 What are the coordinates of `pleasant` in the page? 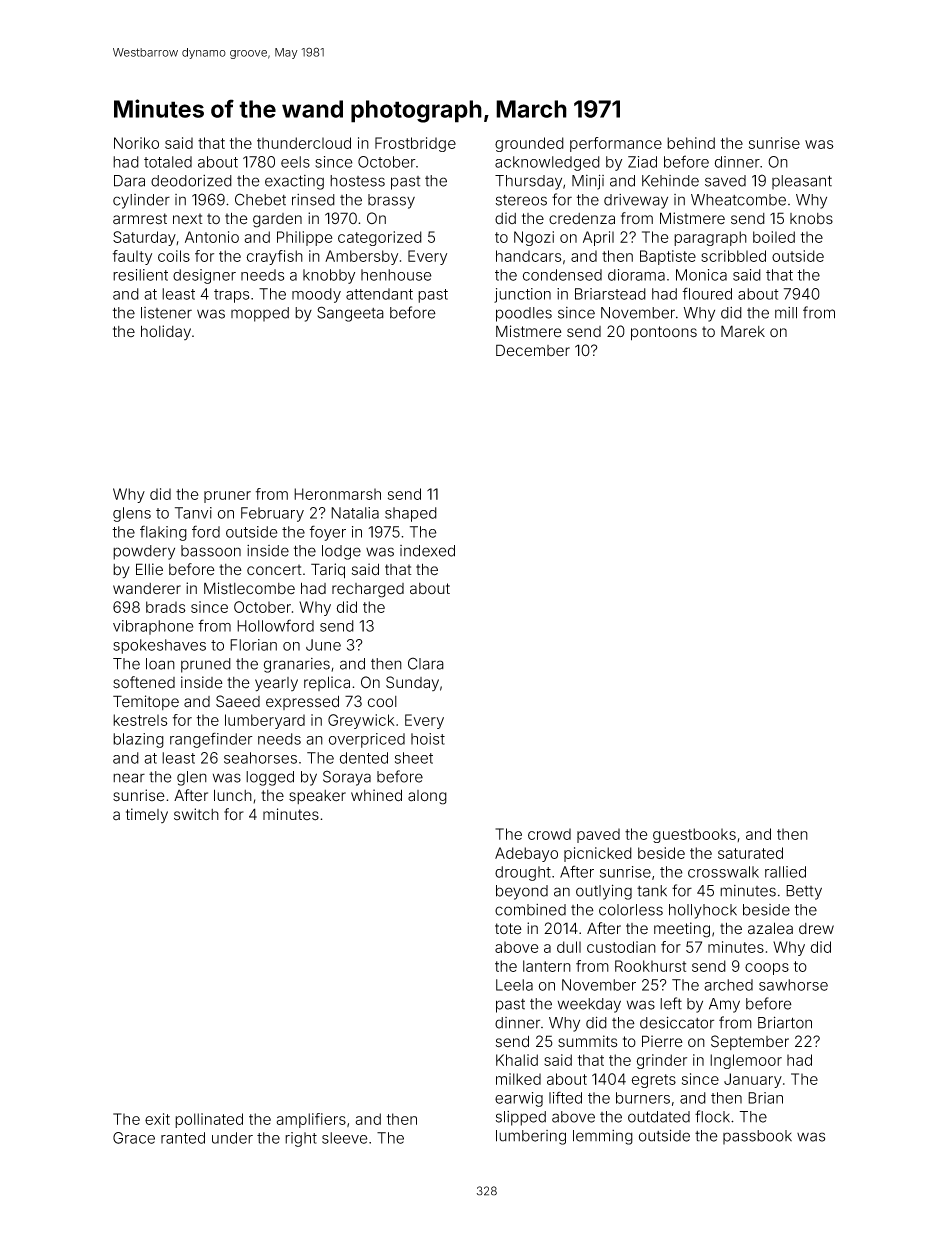 It's located at (802, 182).
